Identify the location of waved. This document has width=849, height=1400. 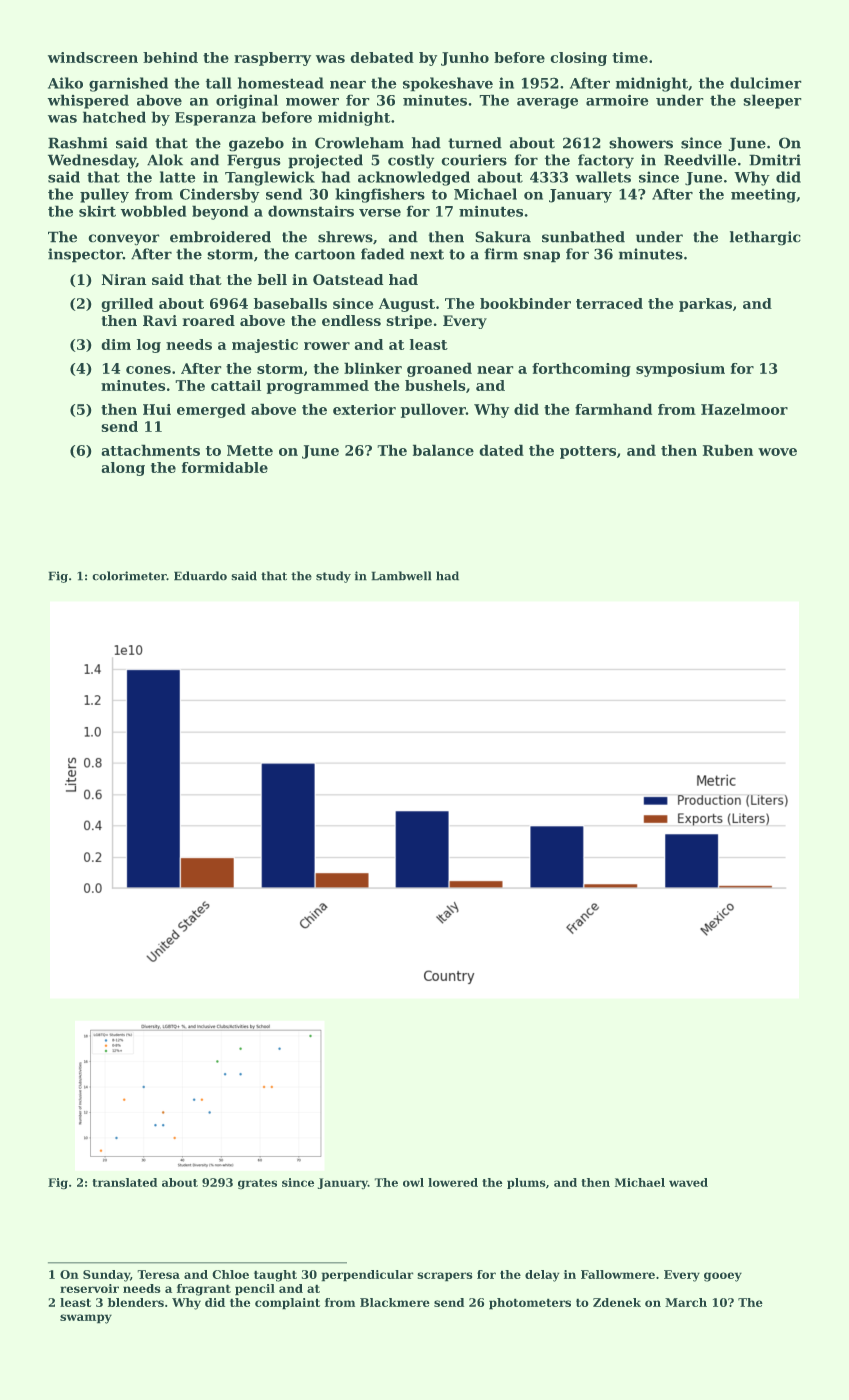
(688, 1182).
